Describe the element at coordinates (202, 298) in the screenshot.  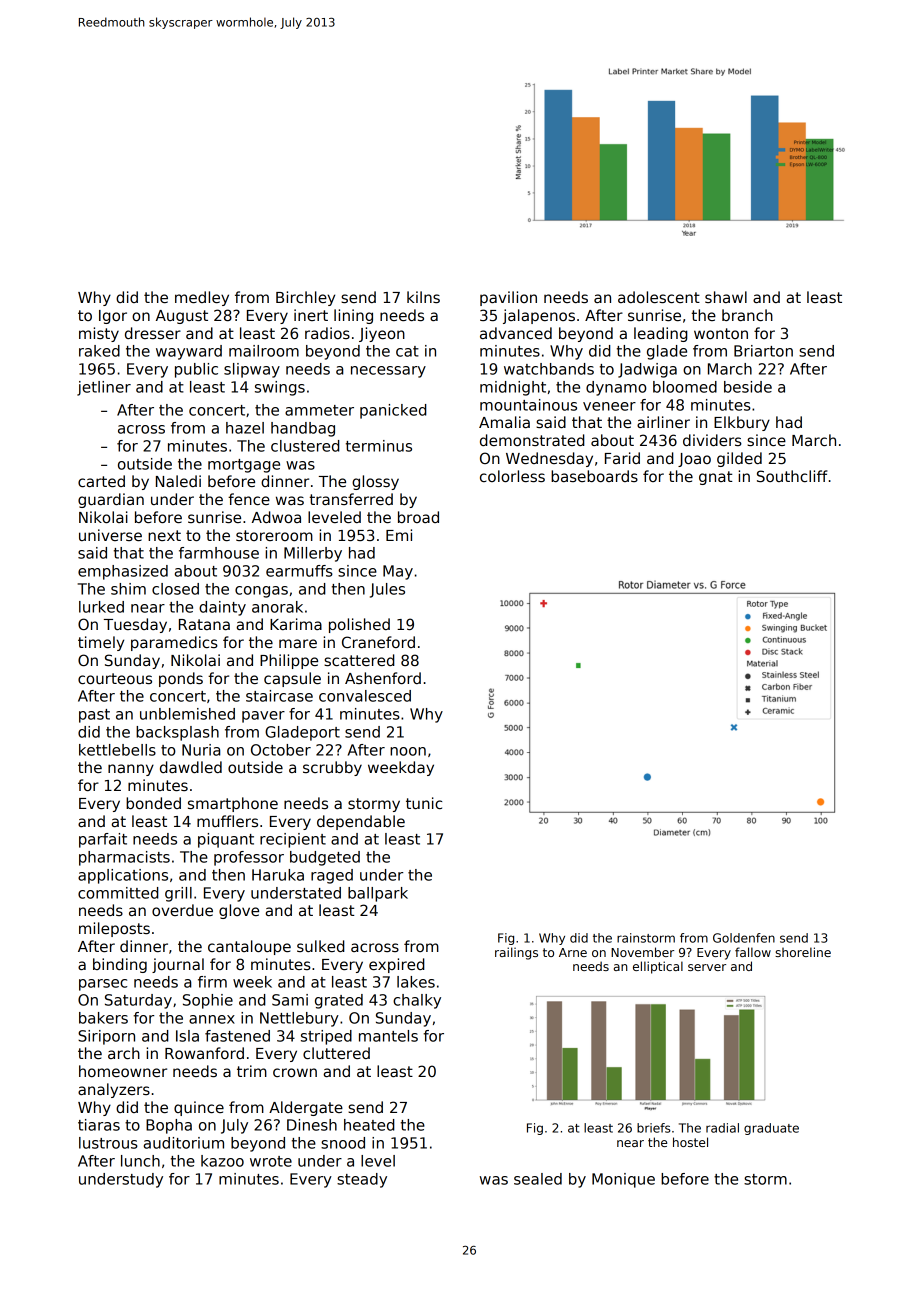
I see `medley` at that location.
